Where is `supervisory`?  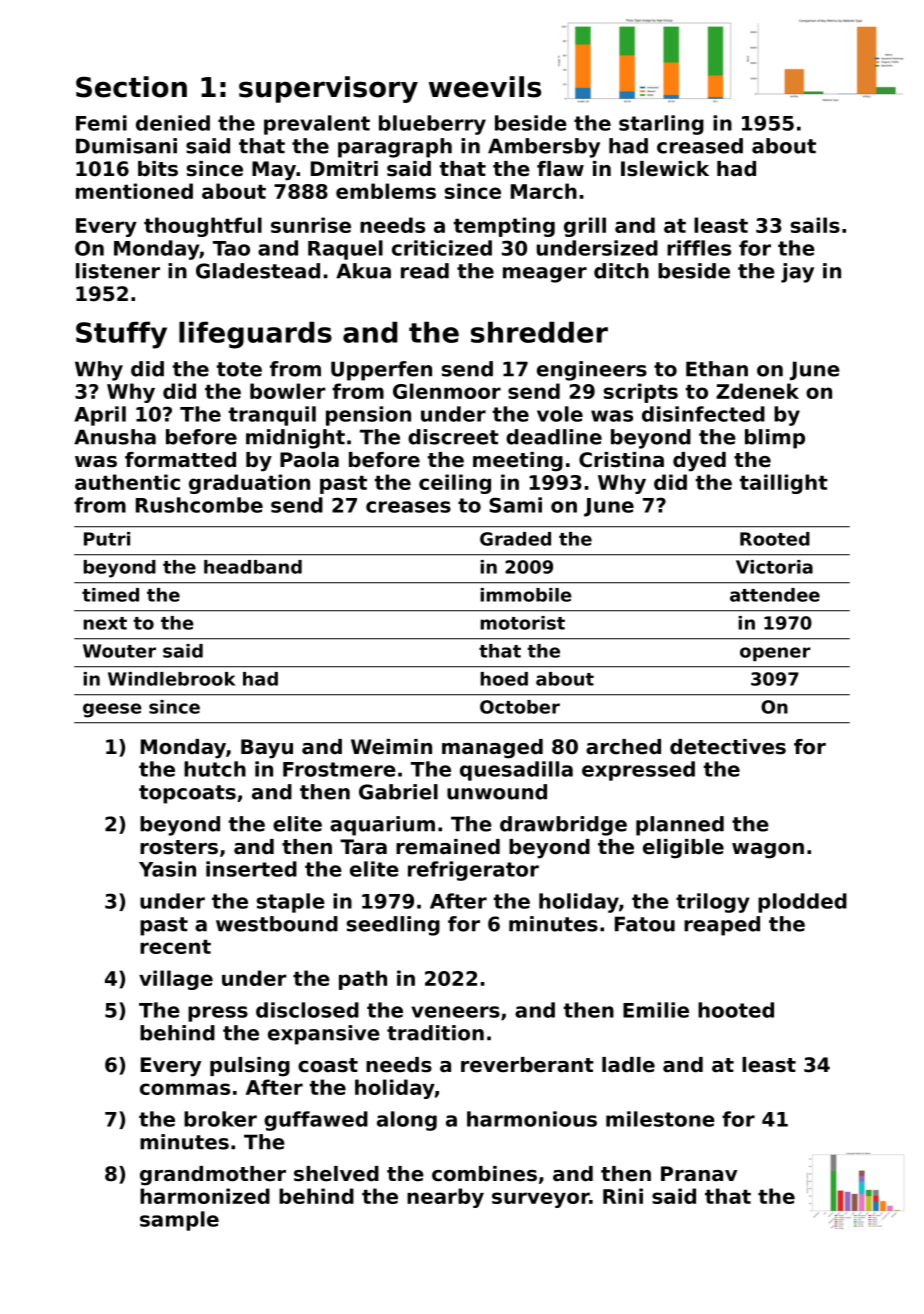 supervisory is located at coordinates (328, 89).
